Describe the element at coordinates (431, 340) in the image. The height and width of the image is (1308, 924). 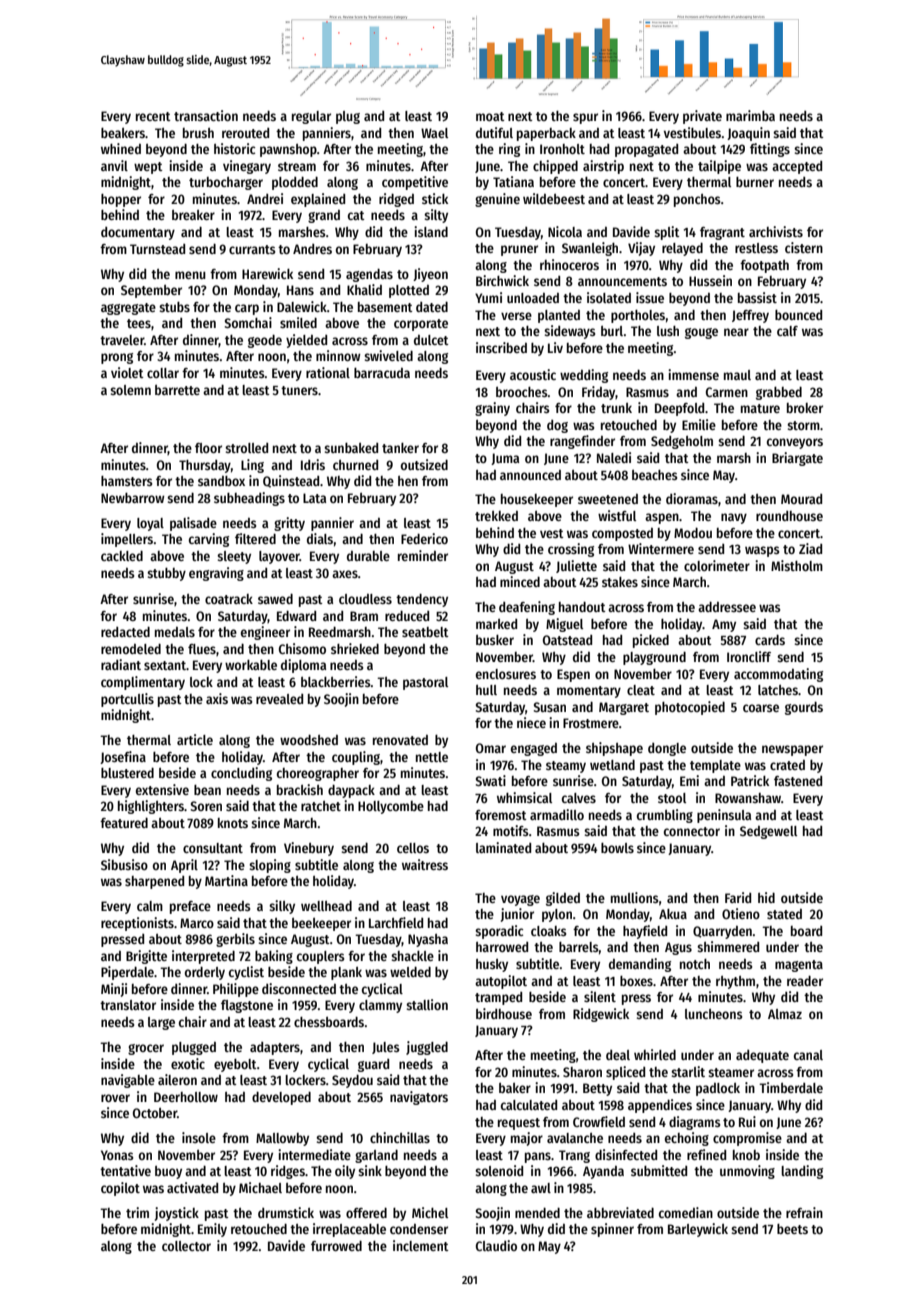
I see `dulcet` at that location.
